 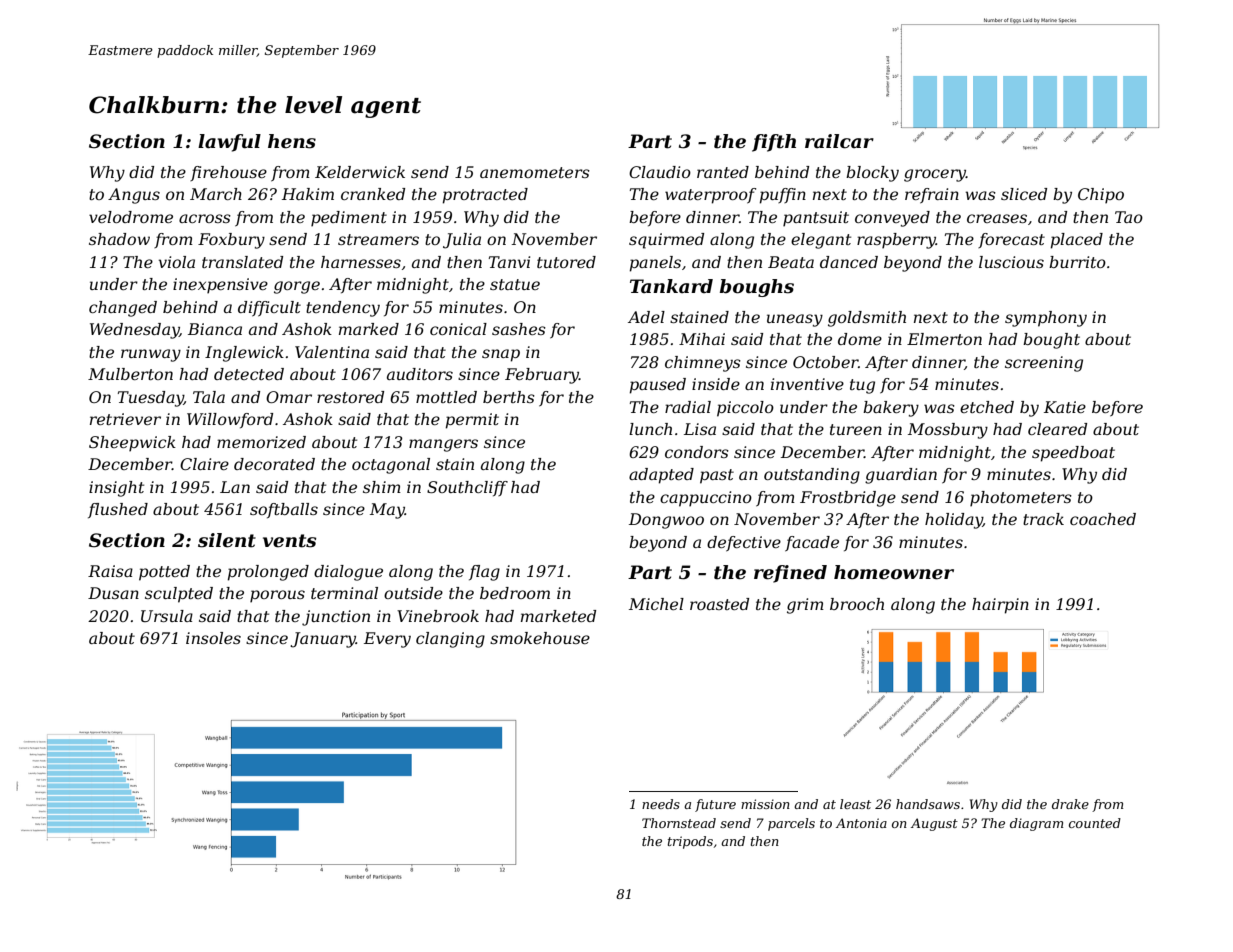 I want to click on lawful, so click(x=229, y=143).
